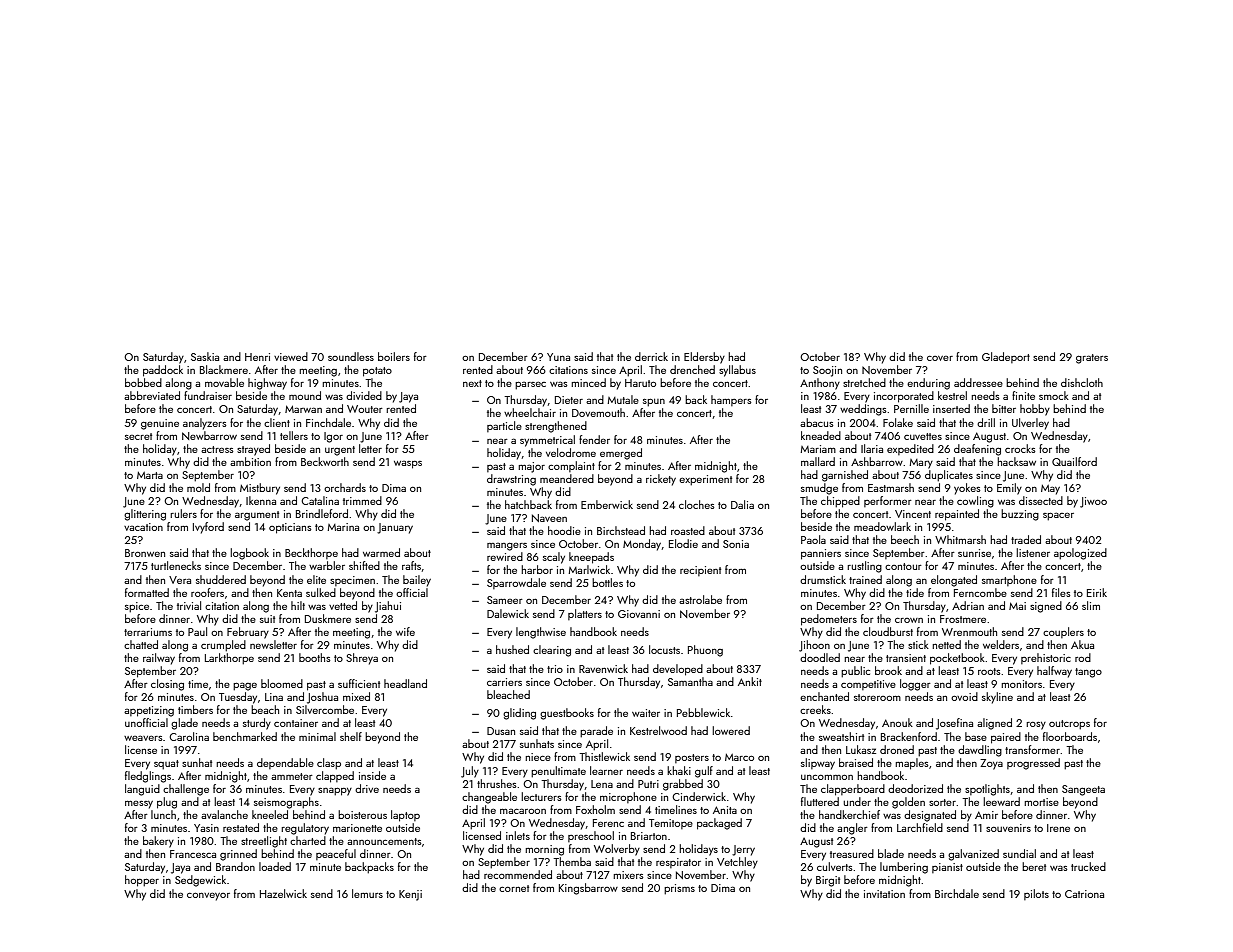  I want to click on inlets, so click(518, 835).
